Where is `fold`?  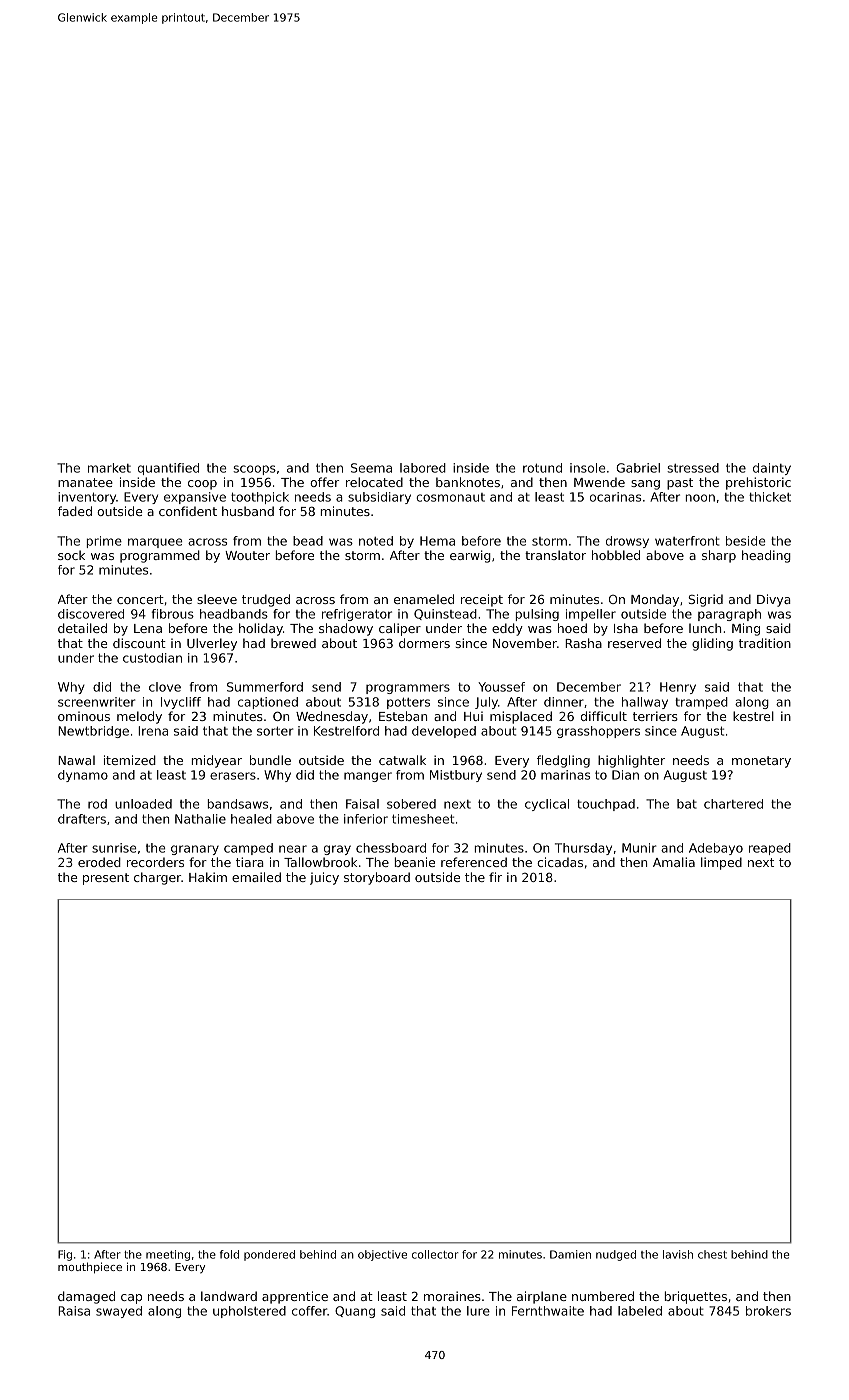
fold is located at coordinates (229, 1254).
